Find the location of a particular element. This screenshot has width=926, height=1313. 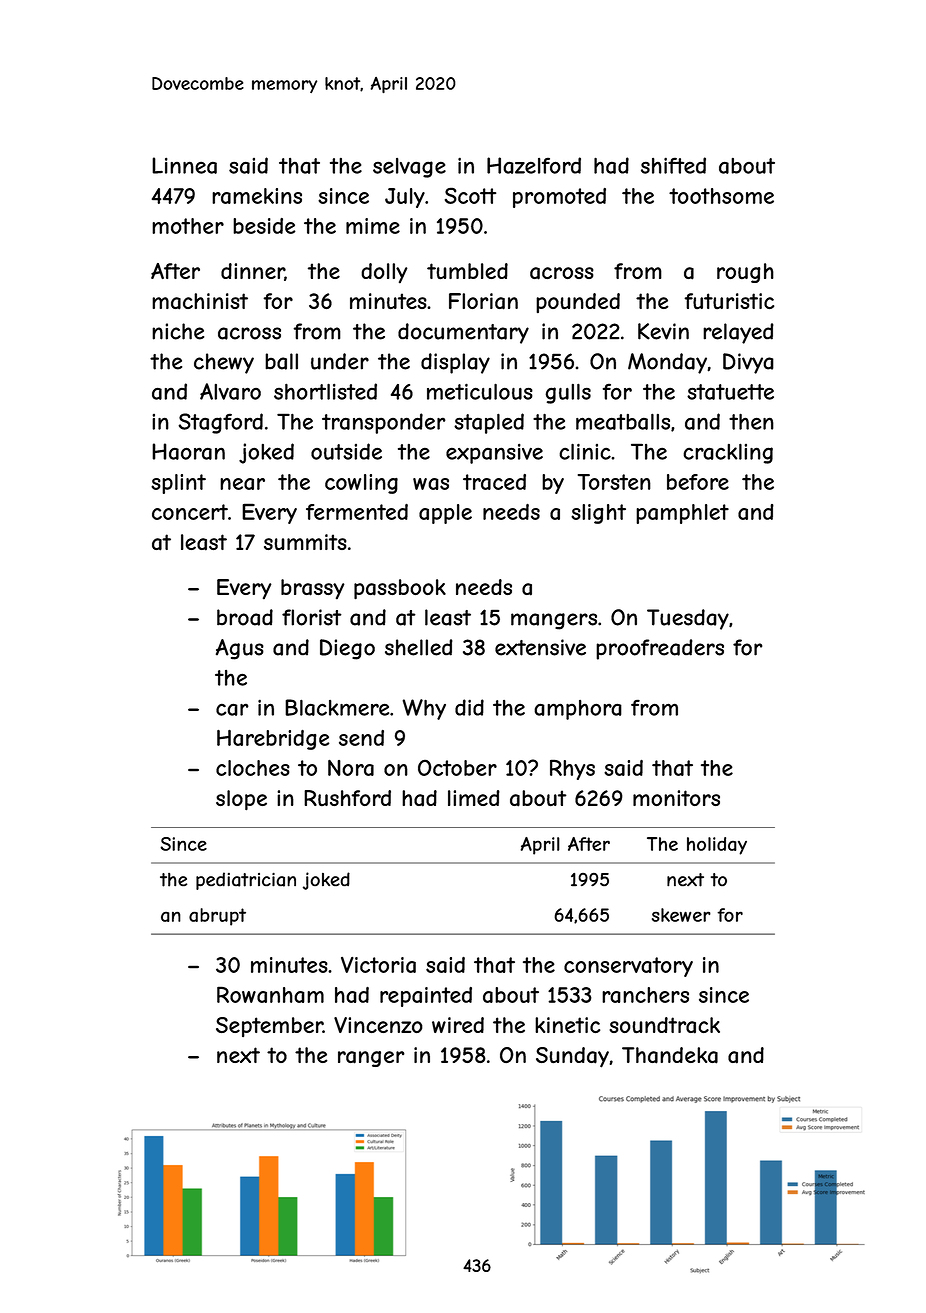

ranger is located at coordinates (371, 1059).
